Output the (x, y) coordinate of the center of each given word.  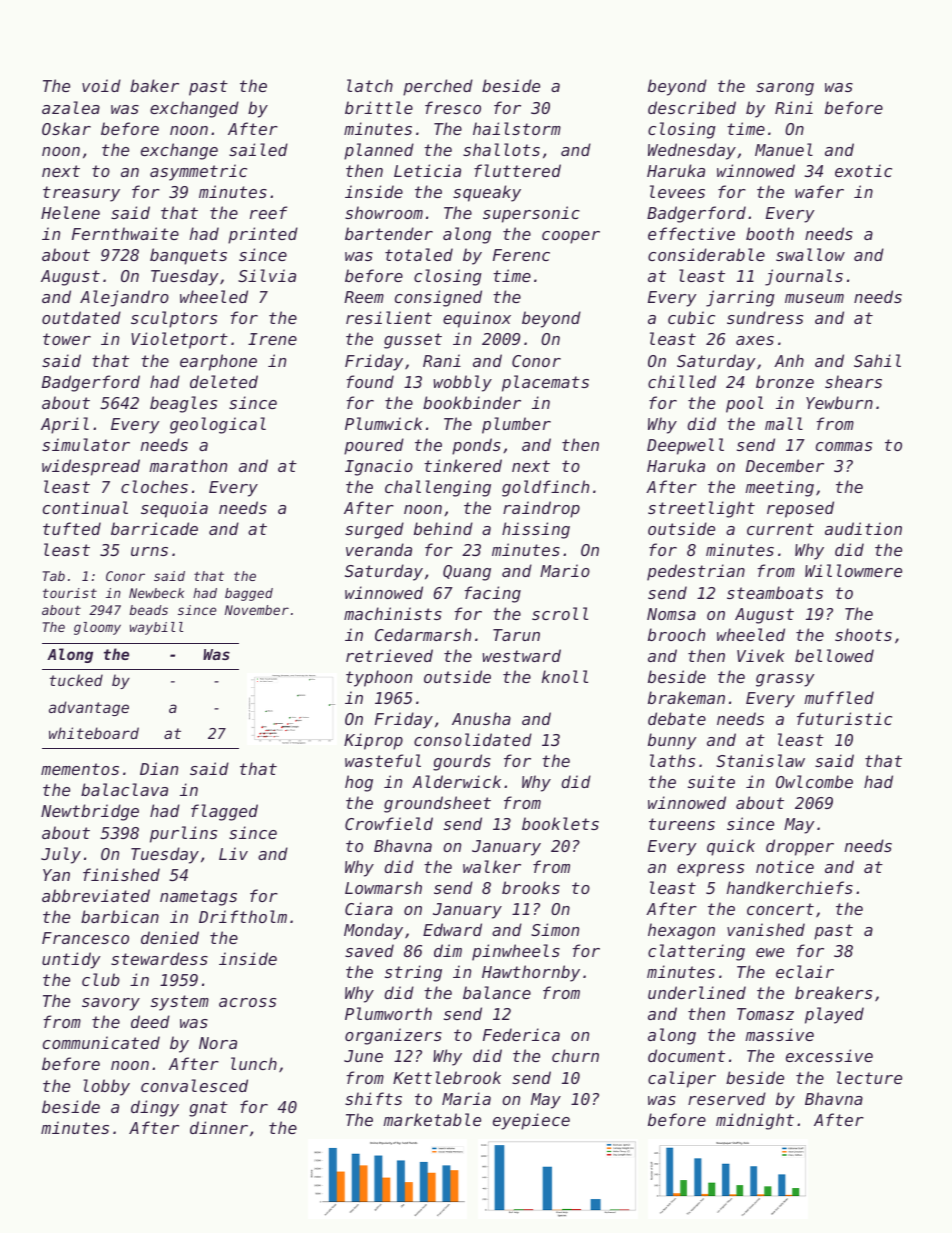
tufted (72, 528)
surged (374, 530)
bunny (672, 741)
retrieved (389, 655)
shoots (863, 634)
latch (370, 85)
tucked (76, 680)
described (692, 107)
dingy (155, 1108)
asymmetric (198, 172)
